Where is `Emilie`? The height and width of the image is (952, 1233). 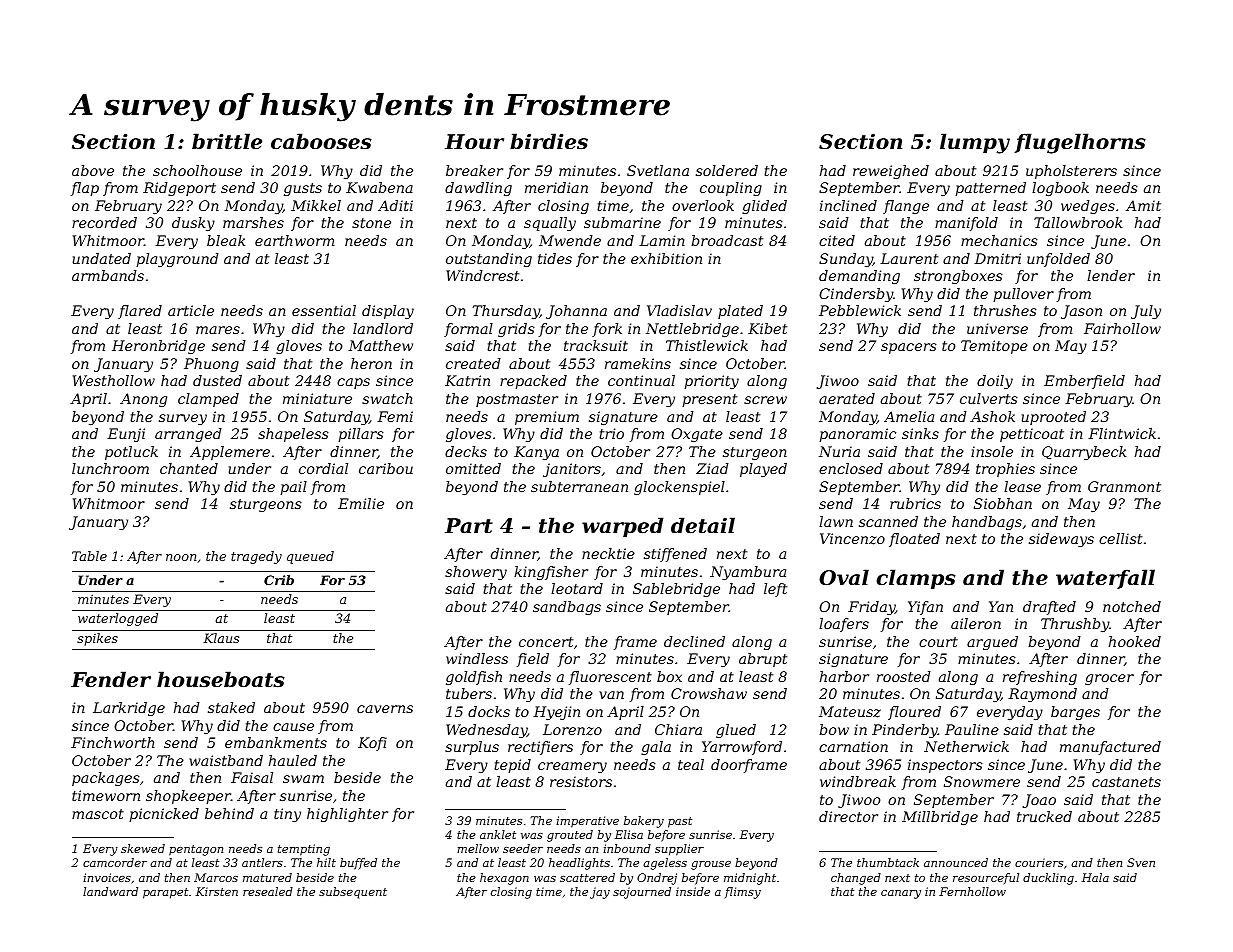
Emilie is located at coordinates (361, 503).
